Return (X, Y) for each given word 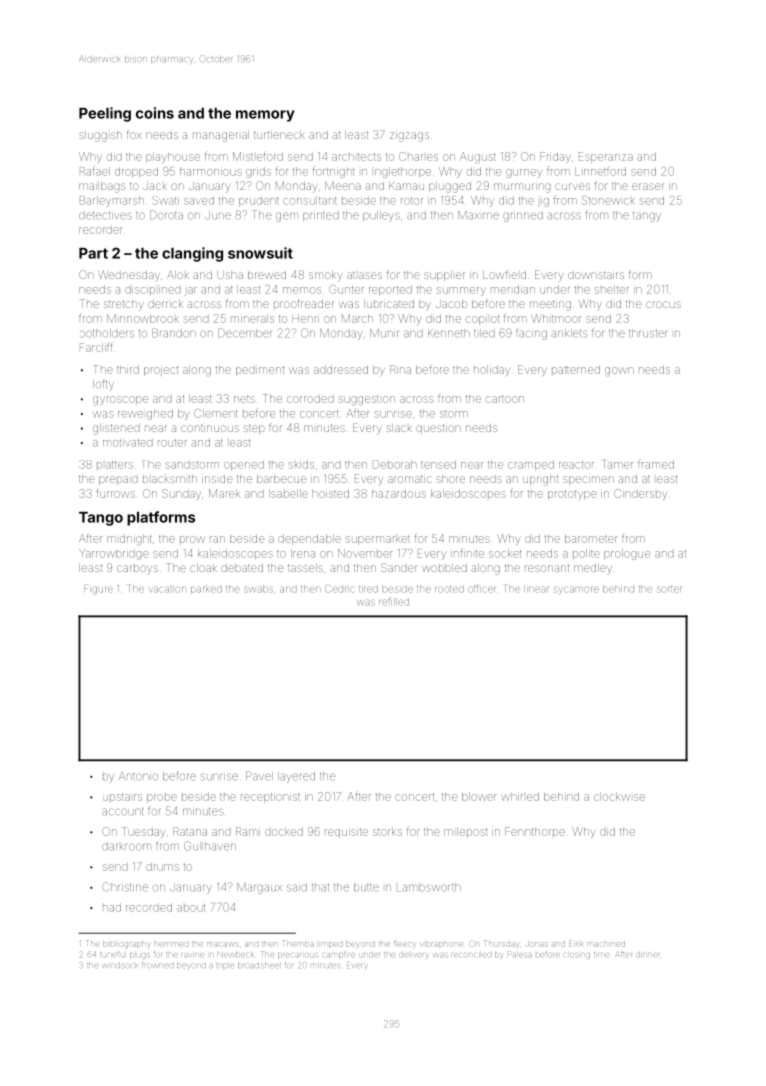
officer (481, 588)
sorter (669, 589)
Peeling (105, 114)
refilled (394, 601)
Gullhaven (210, 846)
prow (192, 539)
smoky (325, 276)
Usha (230, 275)
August (478, 158)
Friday (555, 157)
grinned (523, 216)
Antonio (138, 776)
